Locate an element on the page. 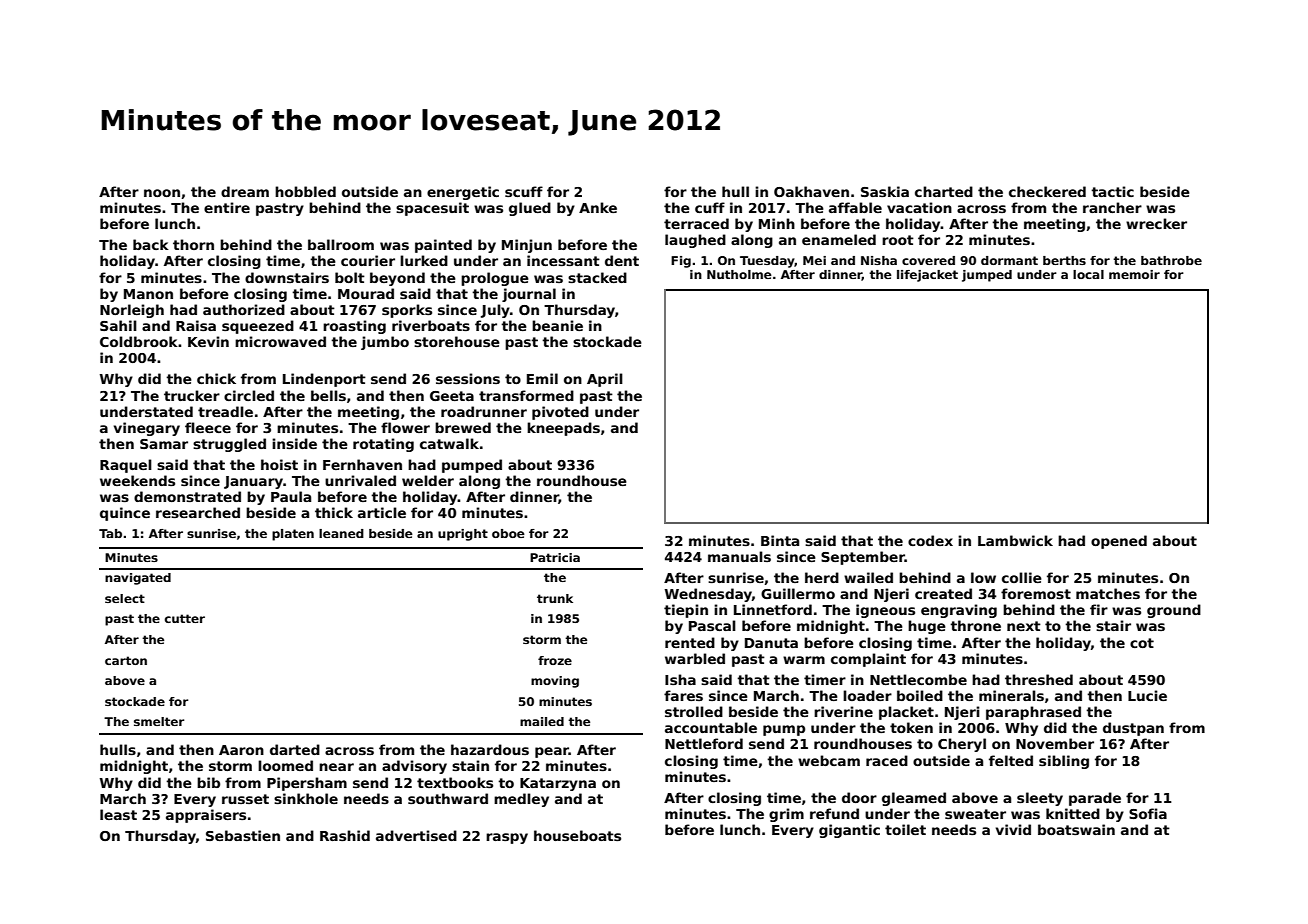 The width and height of the image is (1308, 924). Anke is located at coordinates (598, 207).
